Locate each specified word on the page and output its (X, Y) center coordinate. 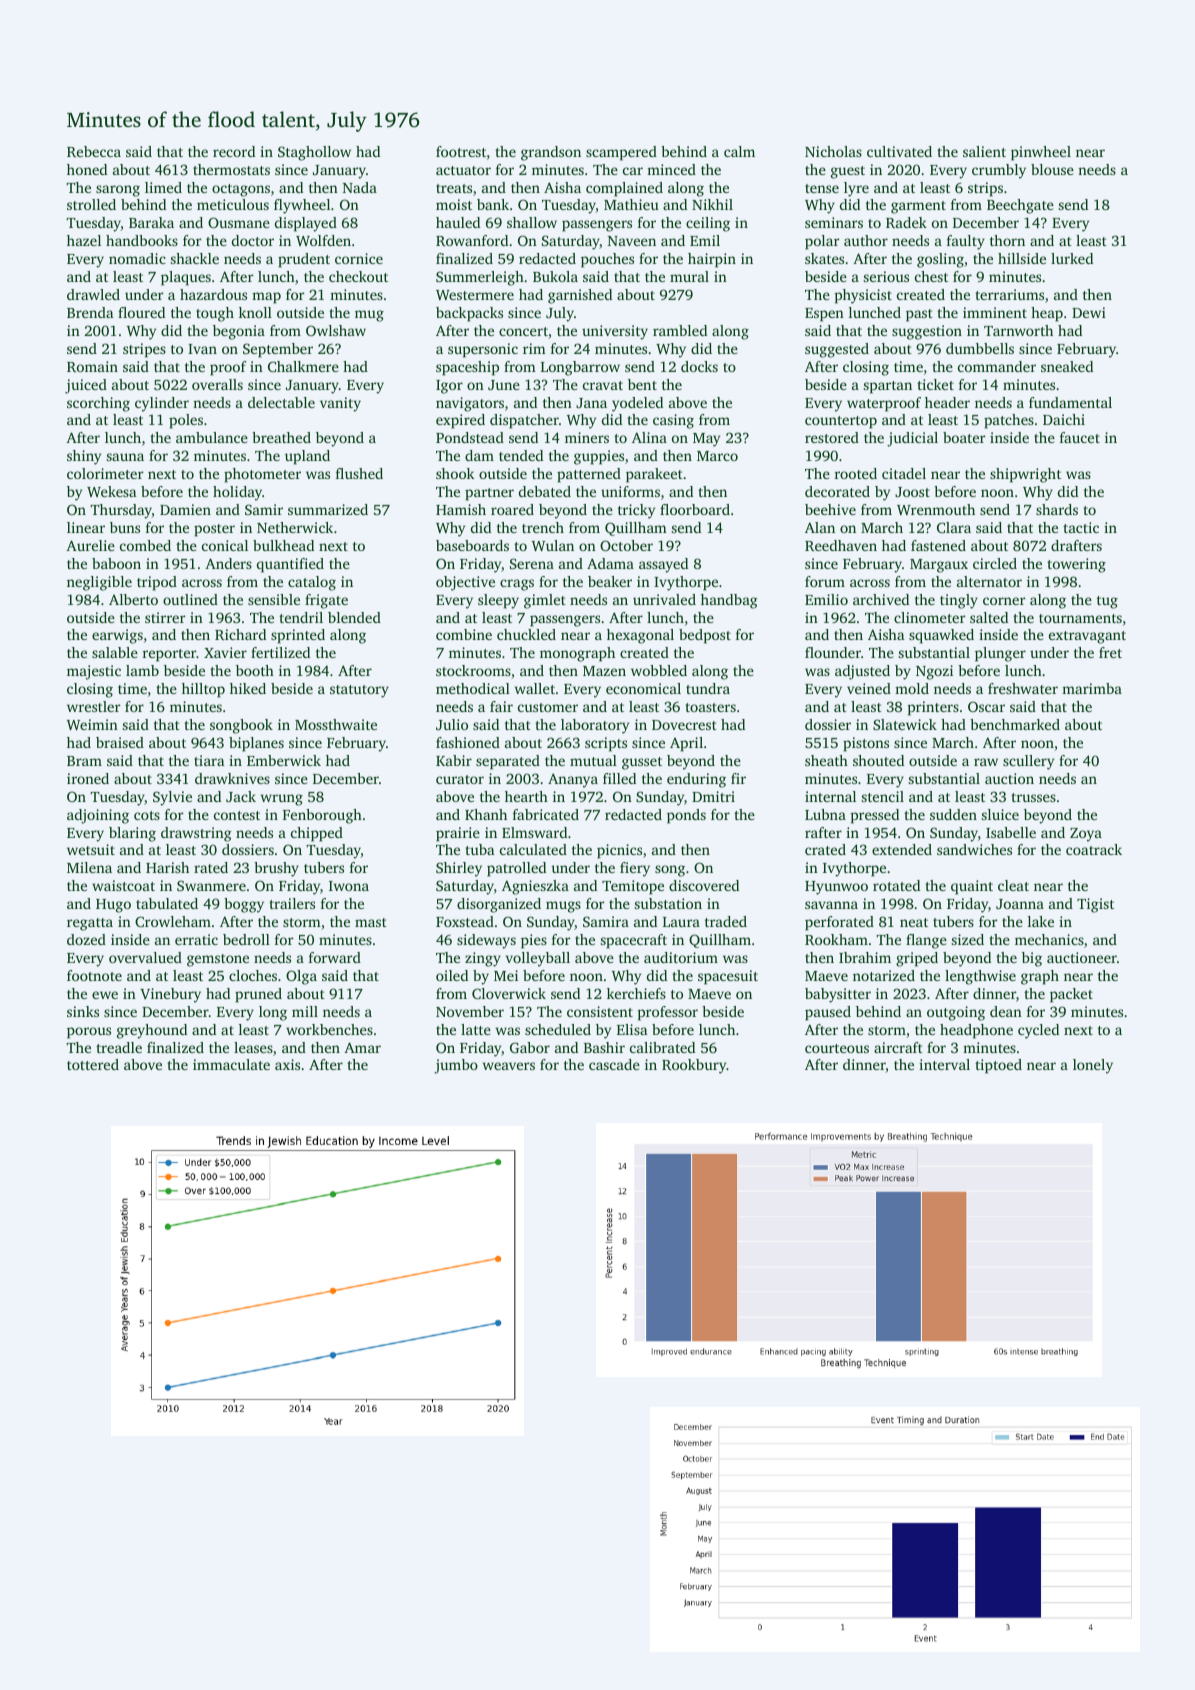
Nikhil (712, 204)
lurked (1072, 258)
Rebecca (94, 151)
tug (1107, 602)
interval (944, 1064)
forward (335, 957)
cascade (614, 1064)
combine (464, 634)
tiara (209, 760)
